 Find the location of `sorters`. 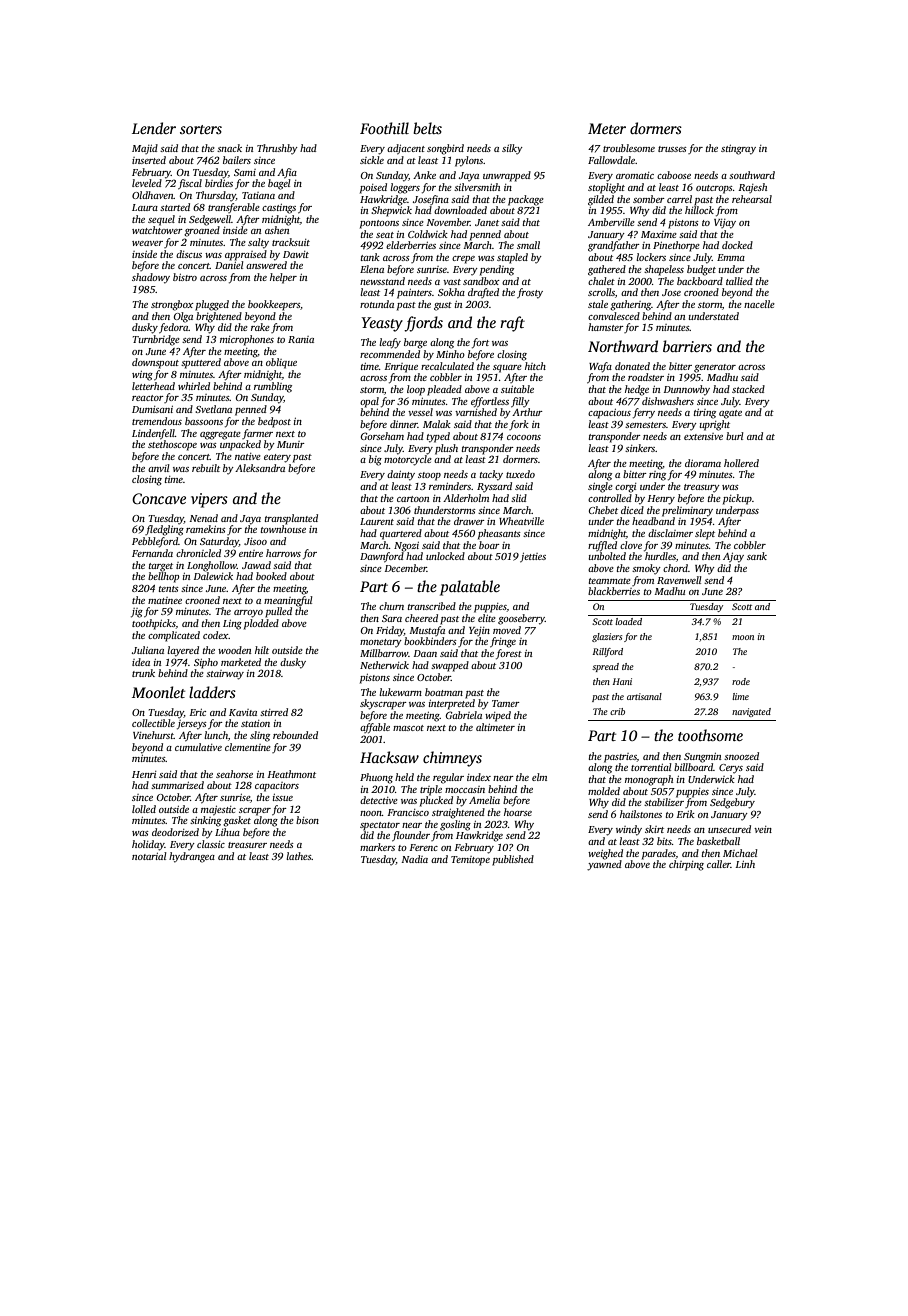

sorters is located at coordinates (201, 129).
